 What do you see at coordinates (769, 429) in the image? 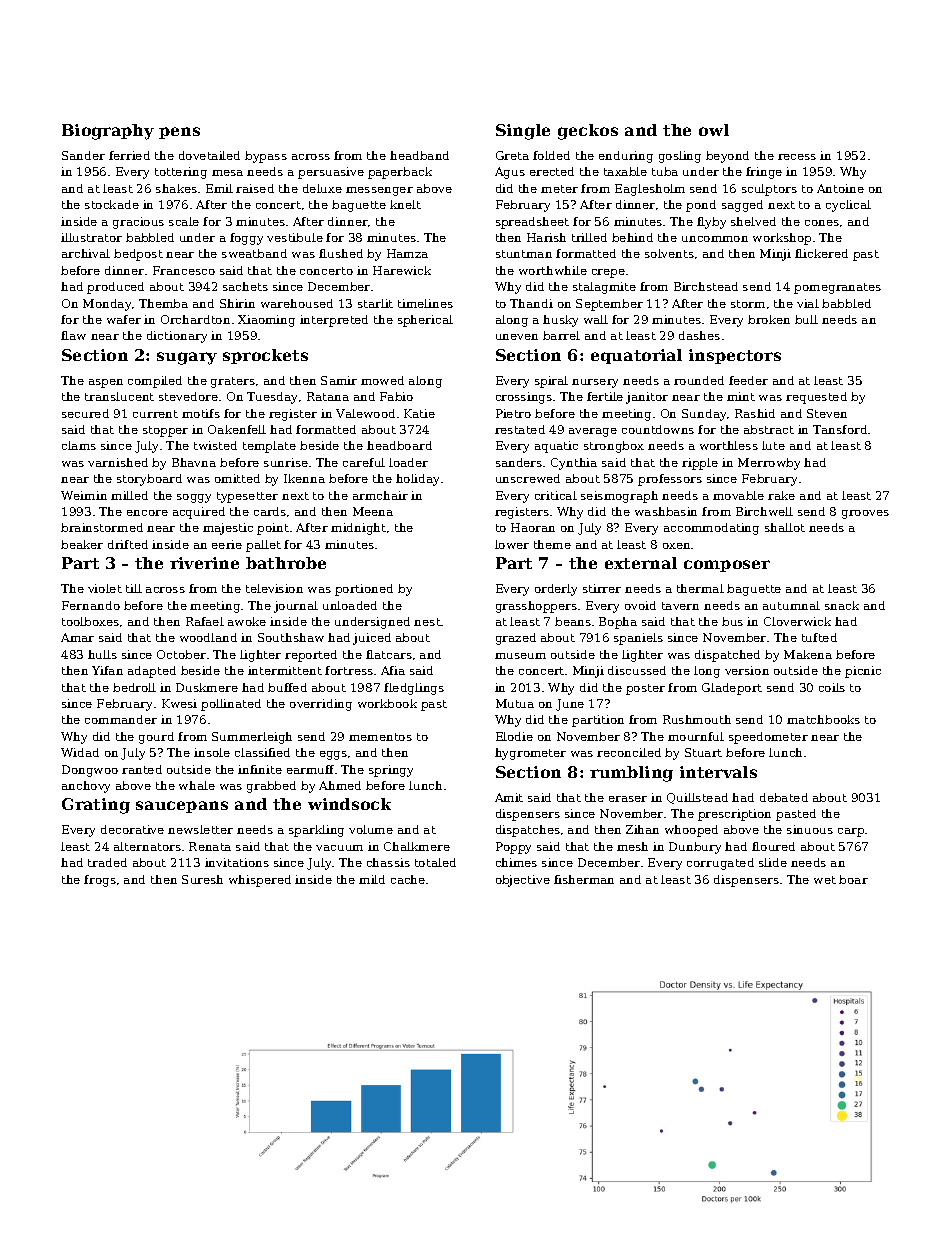
I see `abstract` at bounding box center [769, 429].
